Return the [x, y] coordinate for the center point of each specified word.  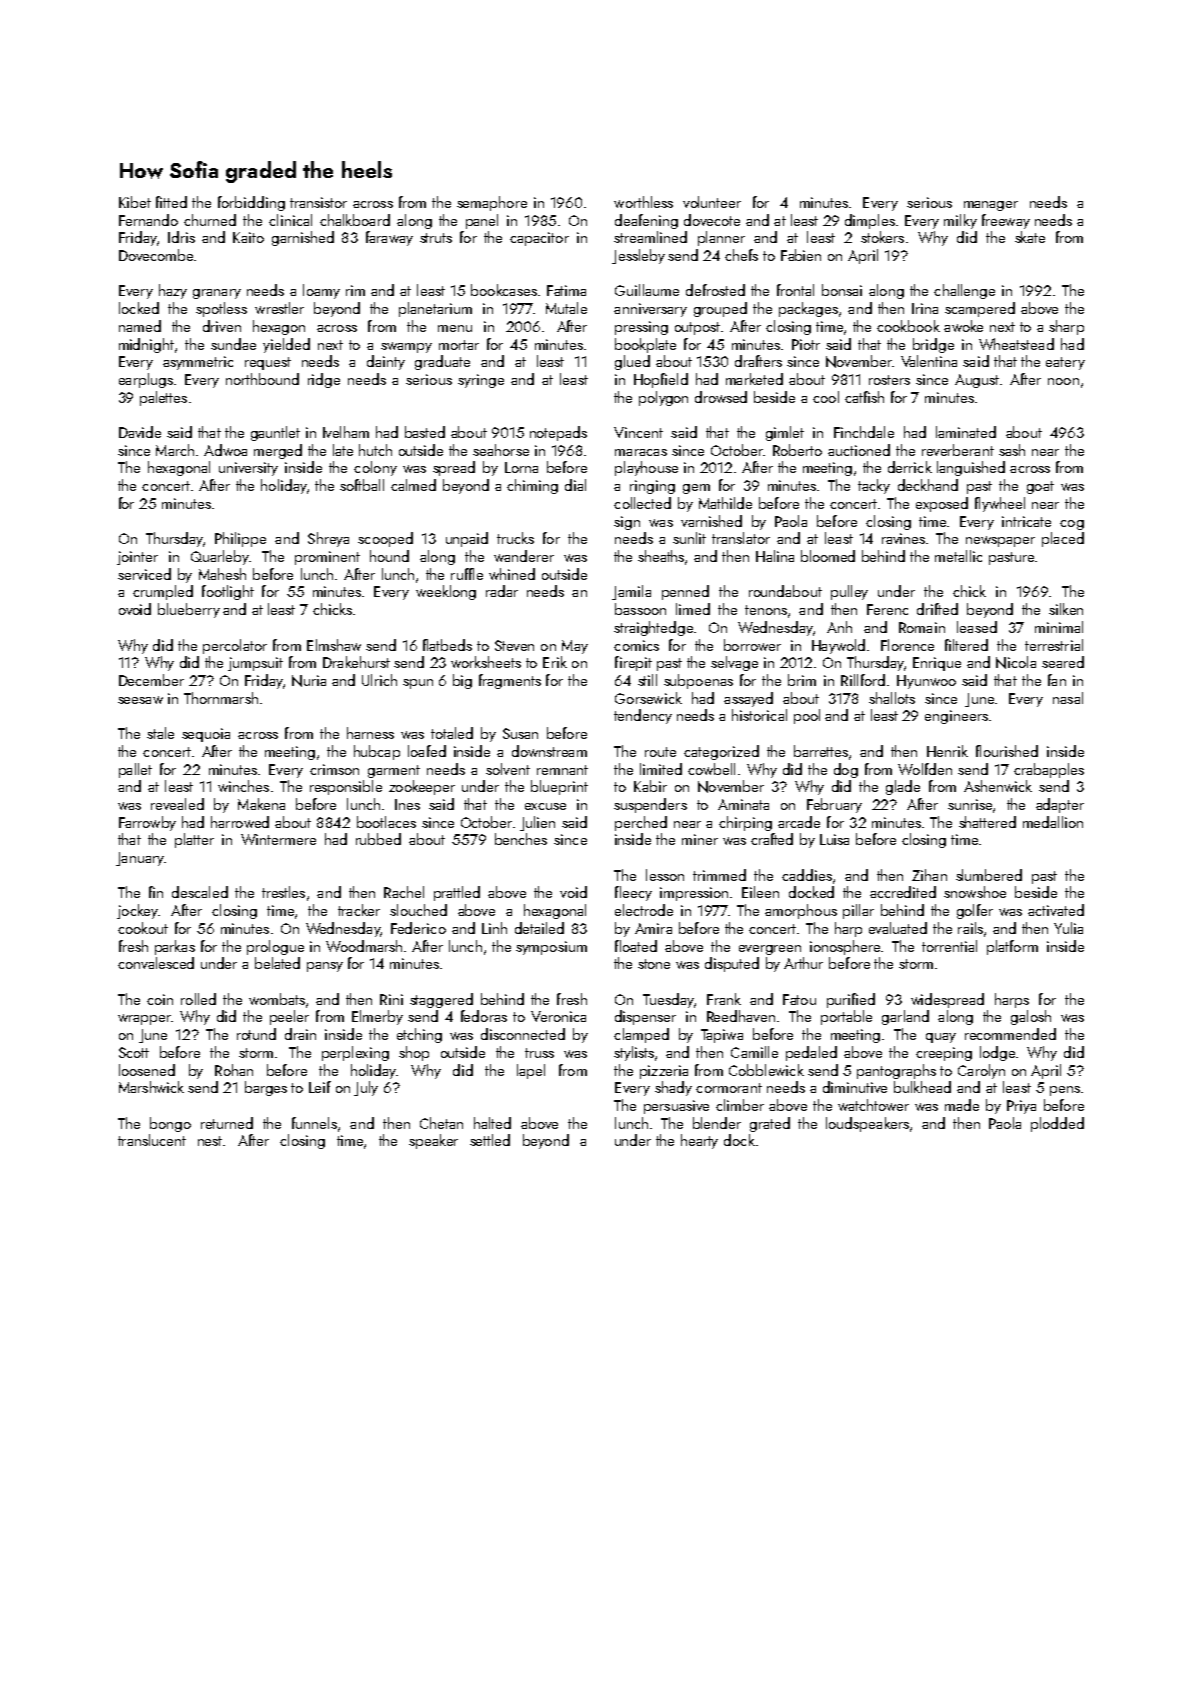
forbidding [251, 203]
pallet [135, 770]
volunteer [712, 202]
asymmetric [198, 363]
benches [521, 839]
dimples [870, 221]
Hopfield [661, 380]
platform [1012, 947]
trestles [283, 892]
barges [266, 1088]
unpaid [467, 539]
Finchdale [864, 432]
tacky [874, 486]
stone [654, 964]
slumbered [989, 875]
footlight [228, 592]
